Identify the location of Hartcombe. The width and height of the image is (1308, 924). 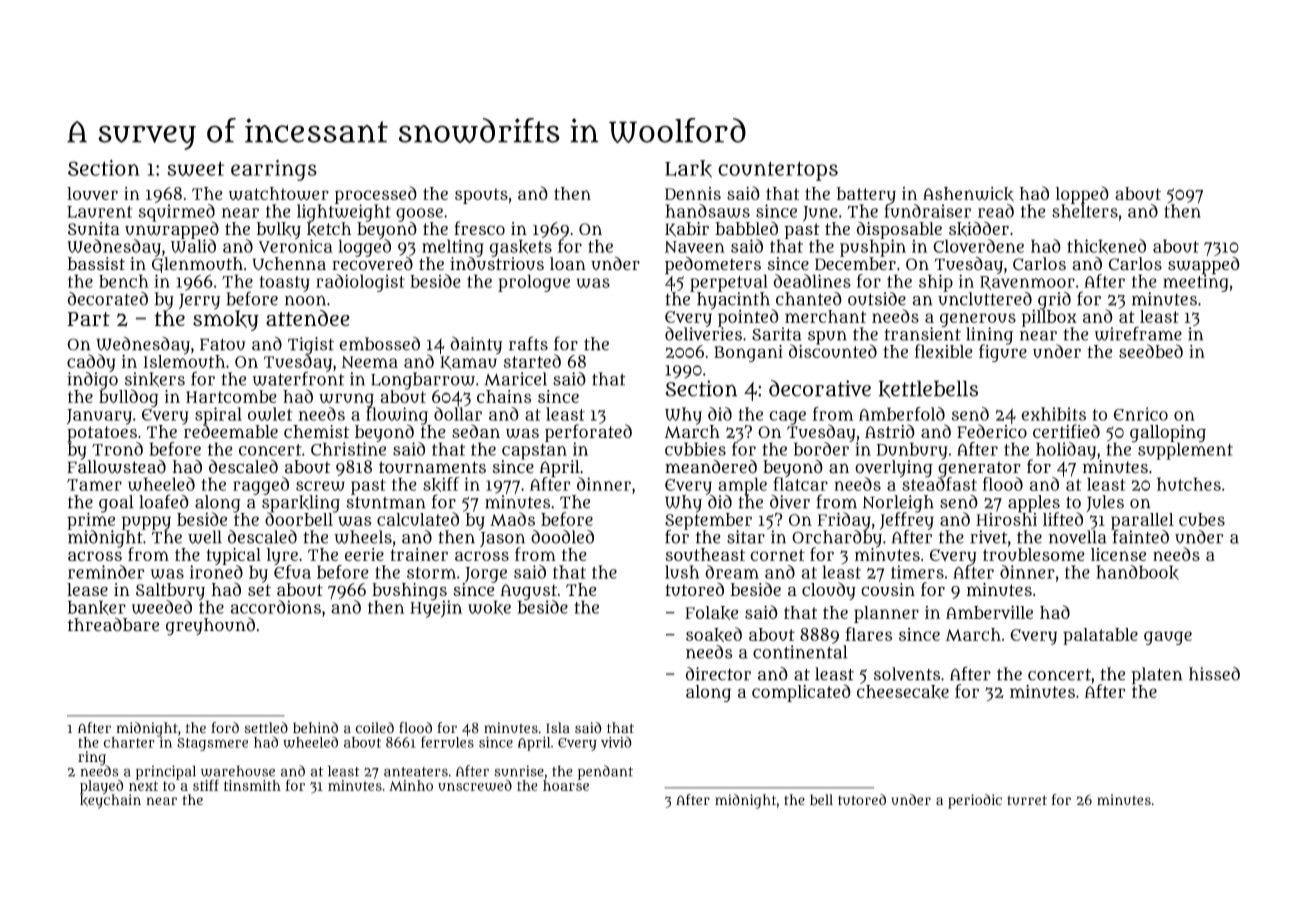
(231, 396).
